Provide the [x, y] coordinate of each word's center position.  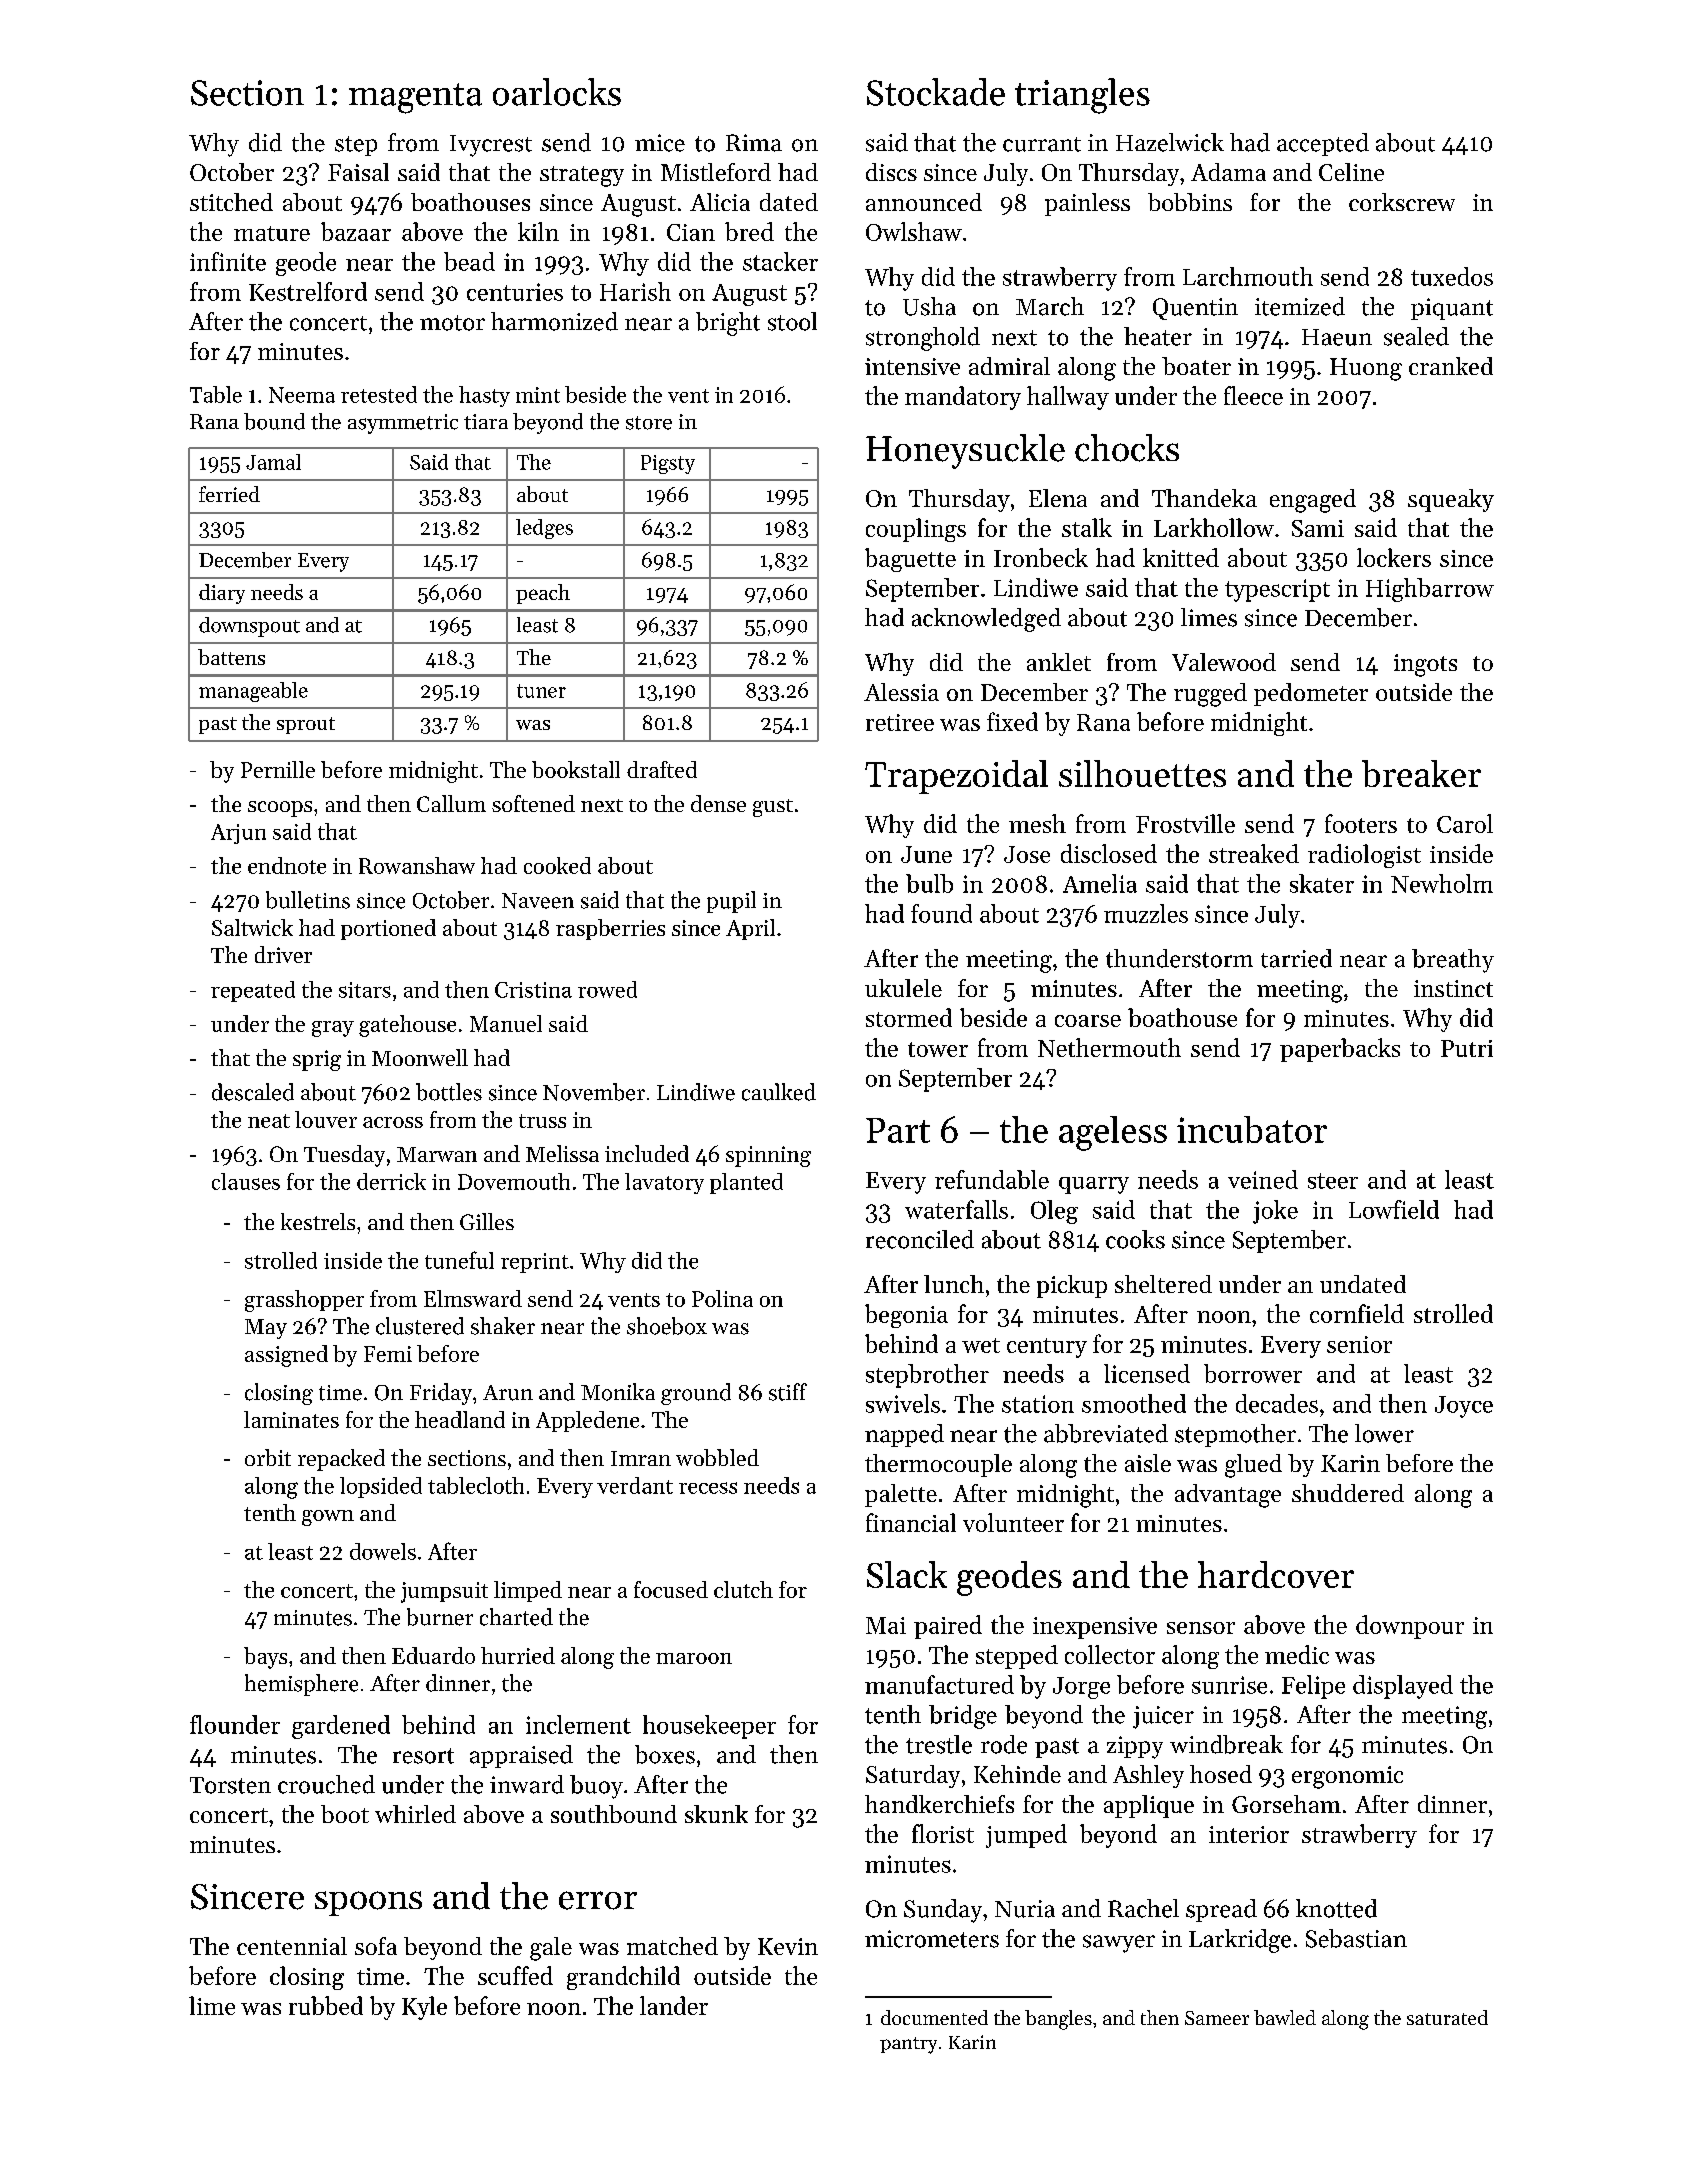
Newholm [1442, 883]
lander [674, 2005]
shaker [503, 1326]
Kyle [424, 2008]
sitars [365, 990]
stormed [909, 1017]
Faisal [358, 172]
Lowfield [1394, 1209]
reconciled [920, 1239]
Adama [1228, 172]
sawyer [1119, 1944]
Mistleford [716, 172]
